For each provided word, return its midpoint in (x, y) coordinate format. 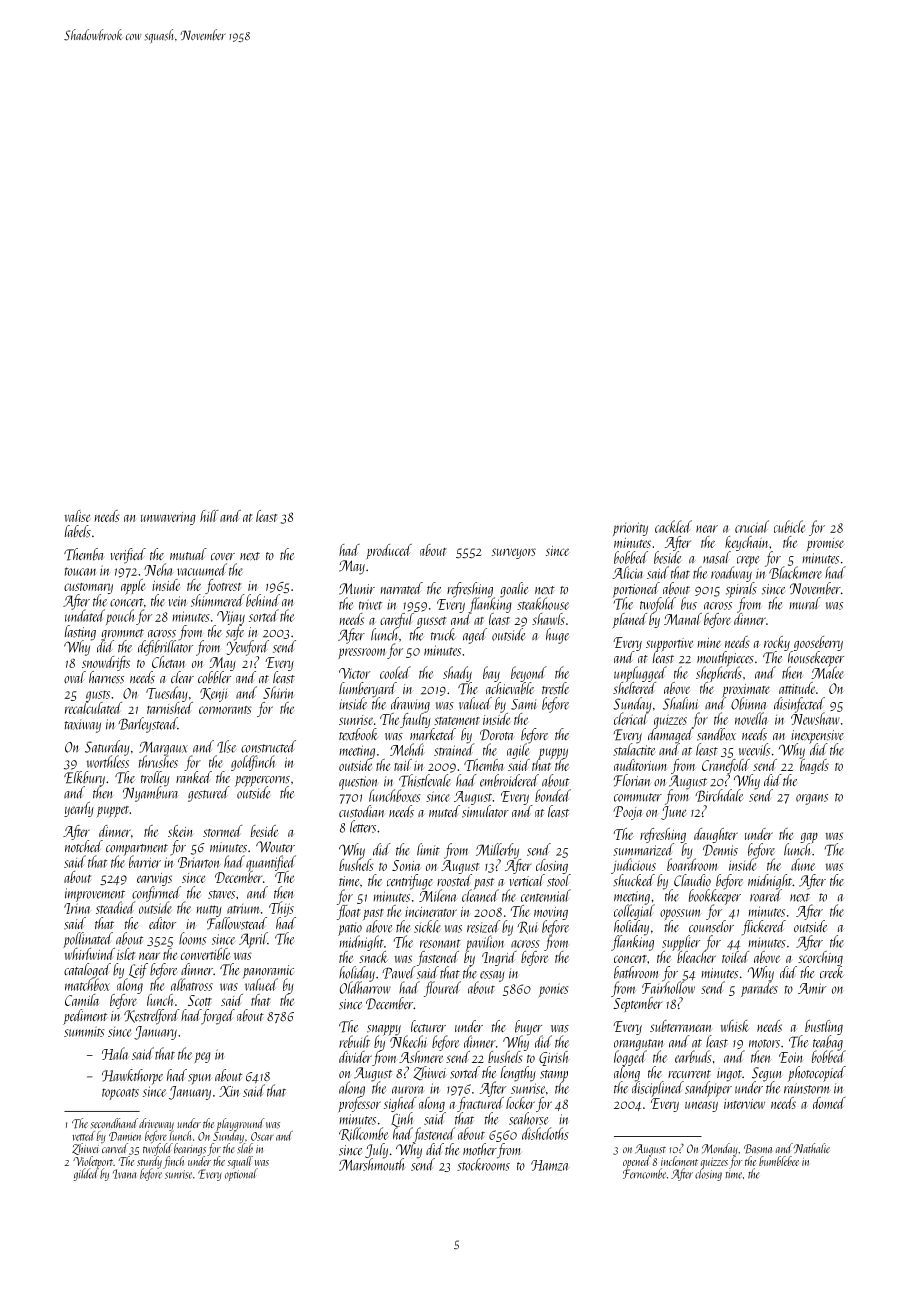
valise (77, 516)
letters (363, 826)
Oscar (262, 1136)
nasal (717, 557)
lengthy (518, 1074)
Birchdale (719, 795)
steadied (115, 907)
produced (389, 551)
